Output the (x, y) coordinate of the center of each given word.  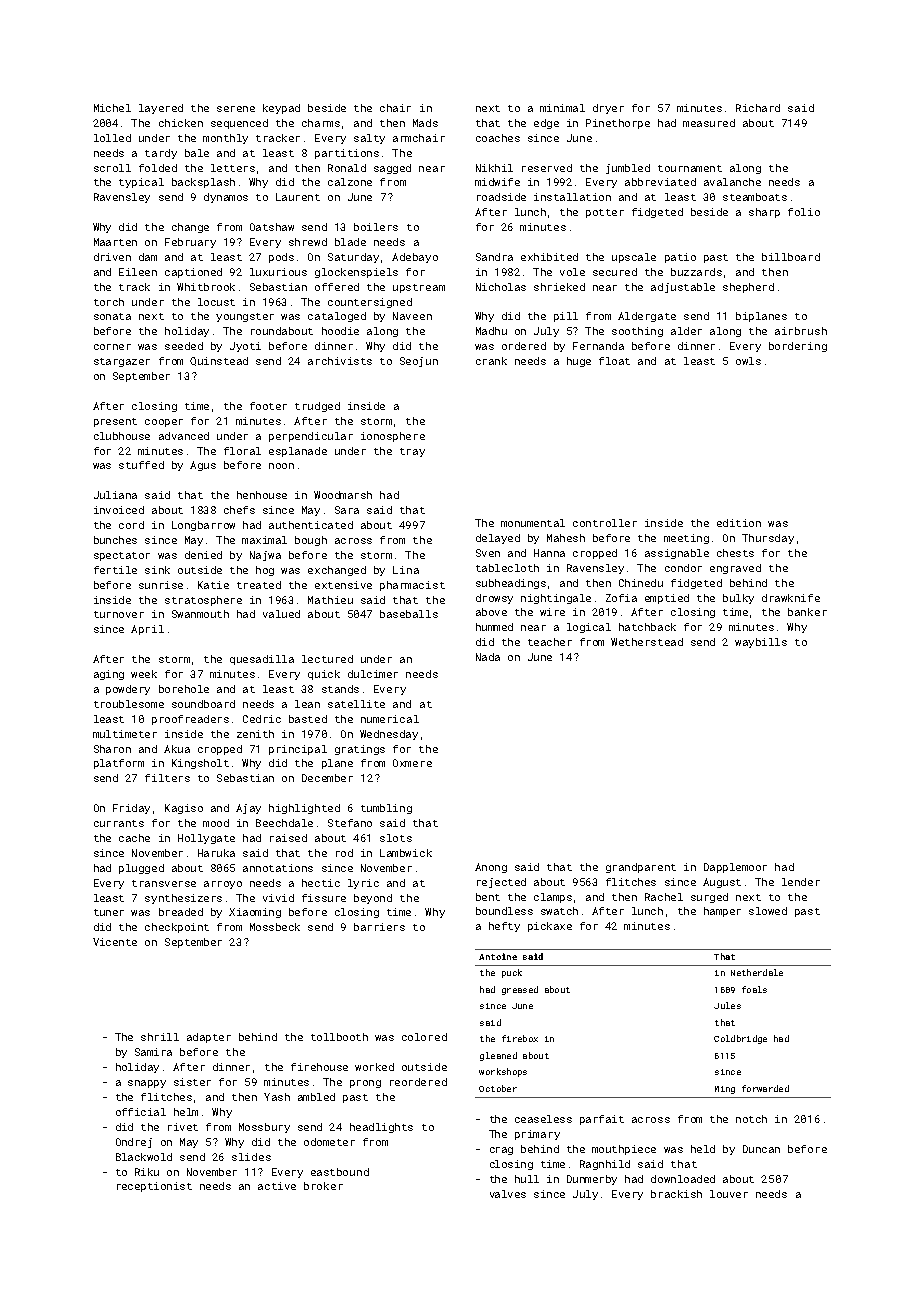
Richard (758, 108)
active (277, 1186)
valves (508, 1194)
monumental (533, 523)
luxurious (278, 272)
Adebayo (415, 258)
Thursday (768, 539)
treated (259, 585)
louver (729, 1194)
